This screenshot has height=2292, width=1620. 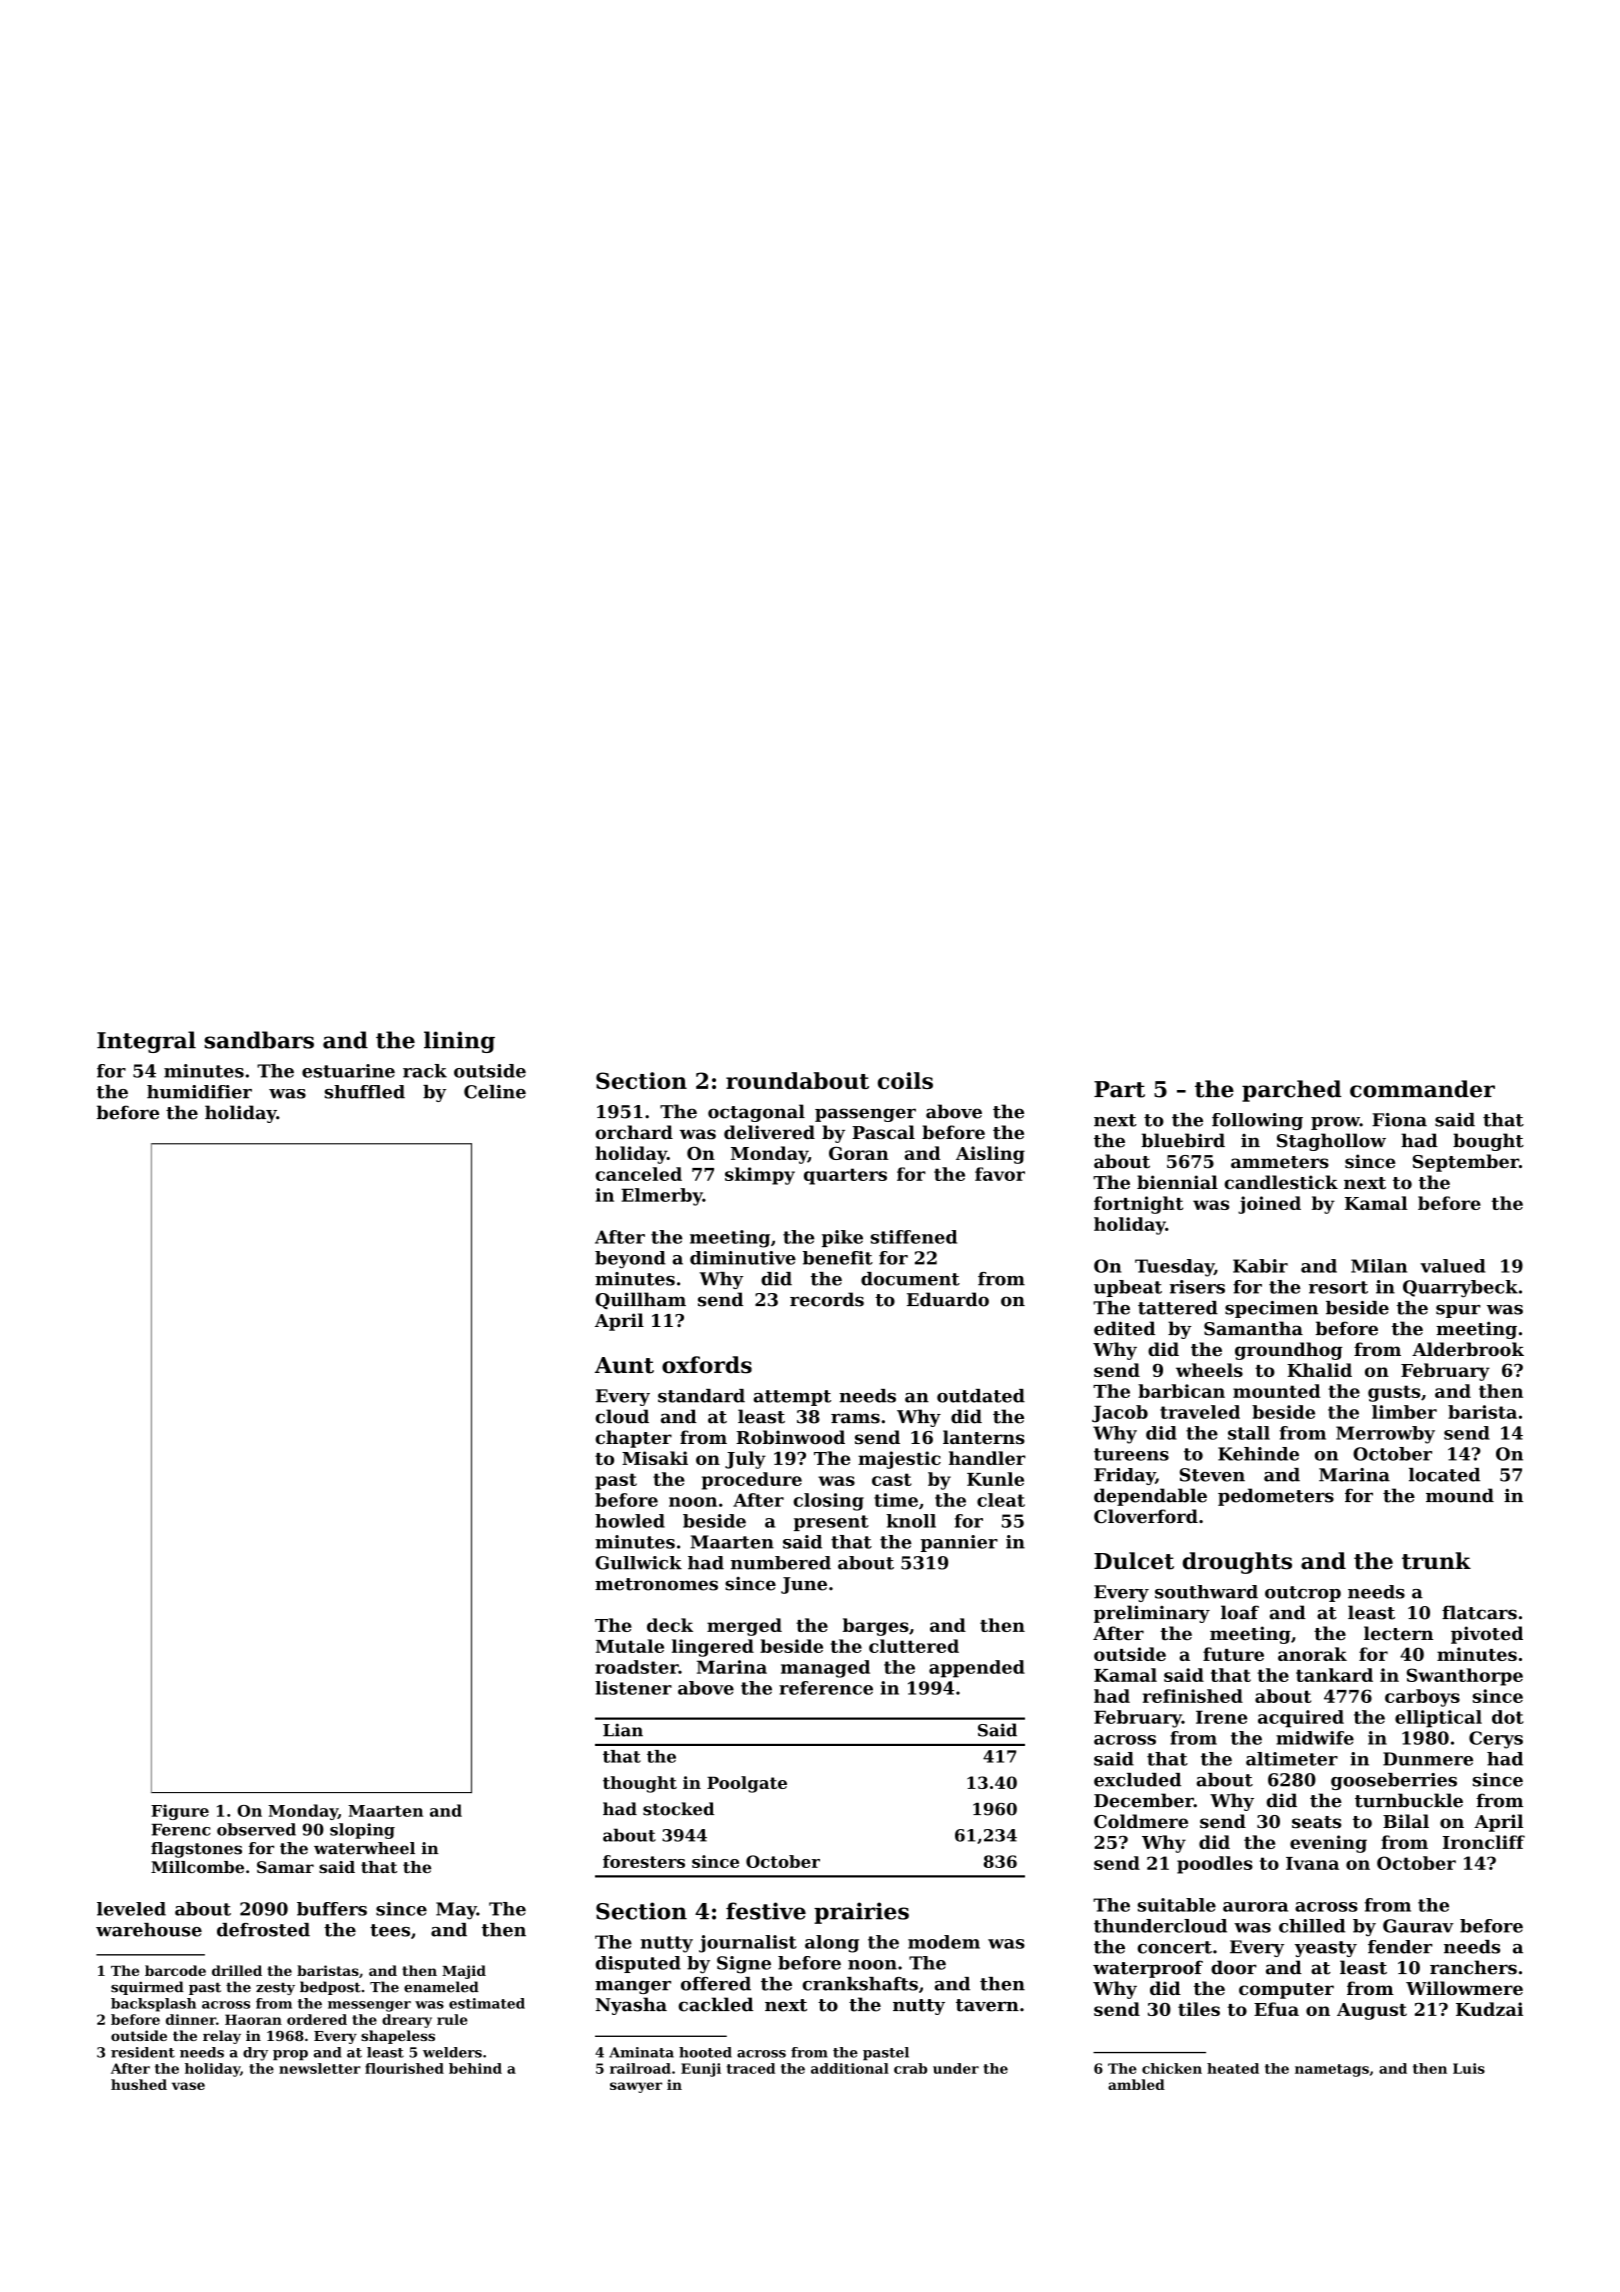 What do you see at coordinates (1460, 1495) in the screenshot?
I see `mound` at bounding box center [1460, 1495].
